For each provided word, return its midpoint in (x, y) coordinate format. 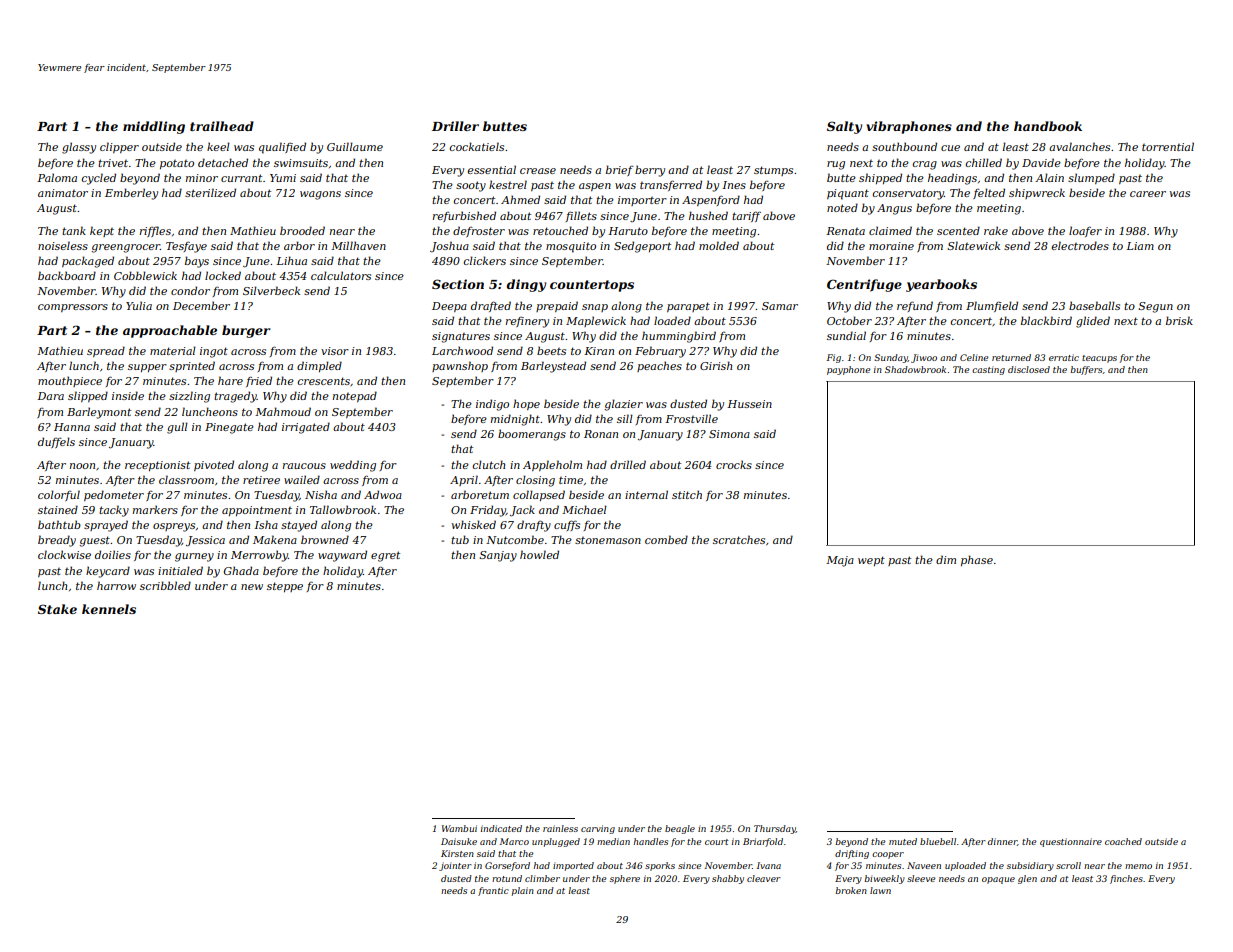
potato (177, 164)
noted (842, 207)
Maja (840, 561)
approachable (170, 331)
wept (871, 561)
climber (542, 878)
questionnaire (1071, 842)
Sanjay (498, 556)
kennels (109, 609)
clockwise (64, 554)
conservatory (908, 194)
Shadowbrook (915, 369)
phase (977, 560)
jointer (455, 866)
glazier (623, 405)
